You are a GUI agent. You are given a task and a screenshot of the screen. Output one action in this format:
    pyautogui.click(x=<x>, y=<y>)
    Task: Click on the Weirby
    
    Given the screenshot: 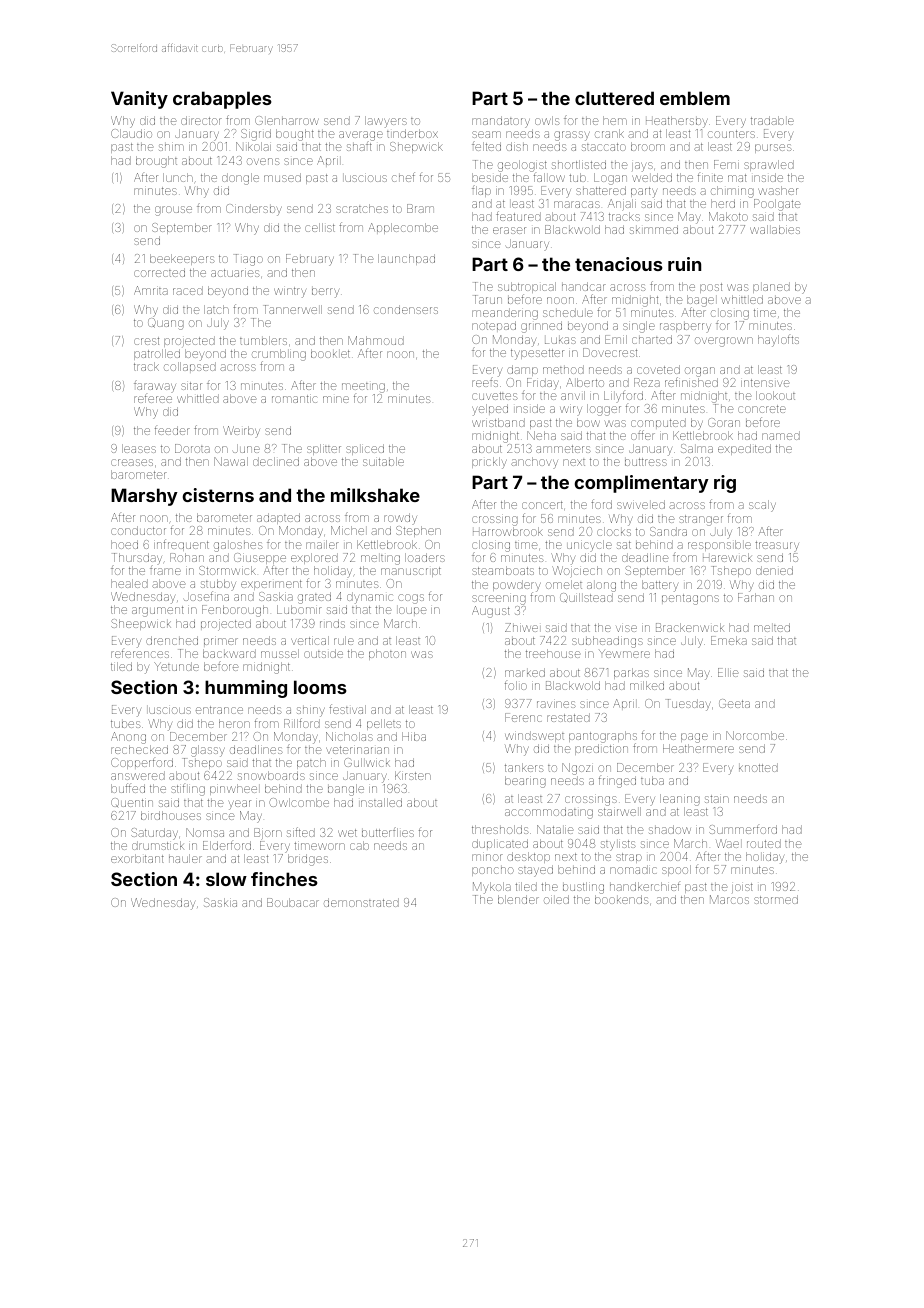 What is the action you would take?
    pyautogui.click(x=241, y=432)
